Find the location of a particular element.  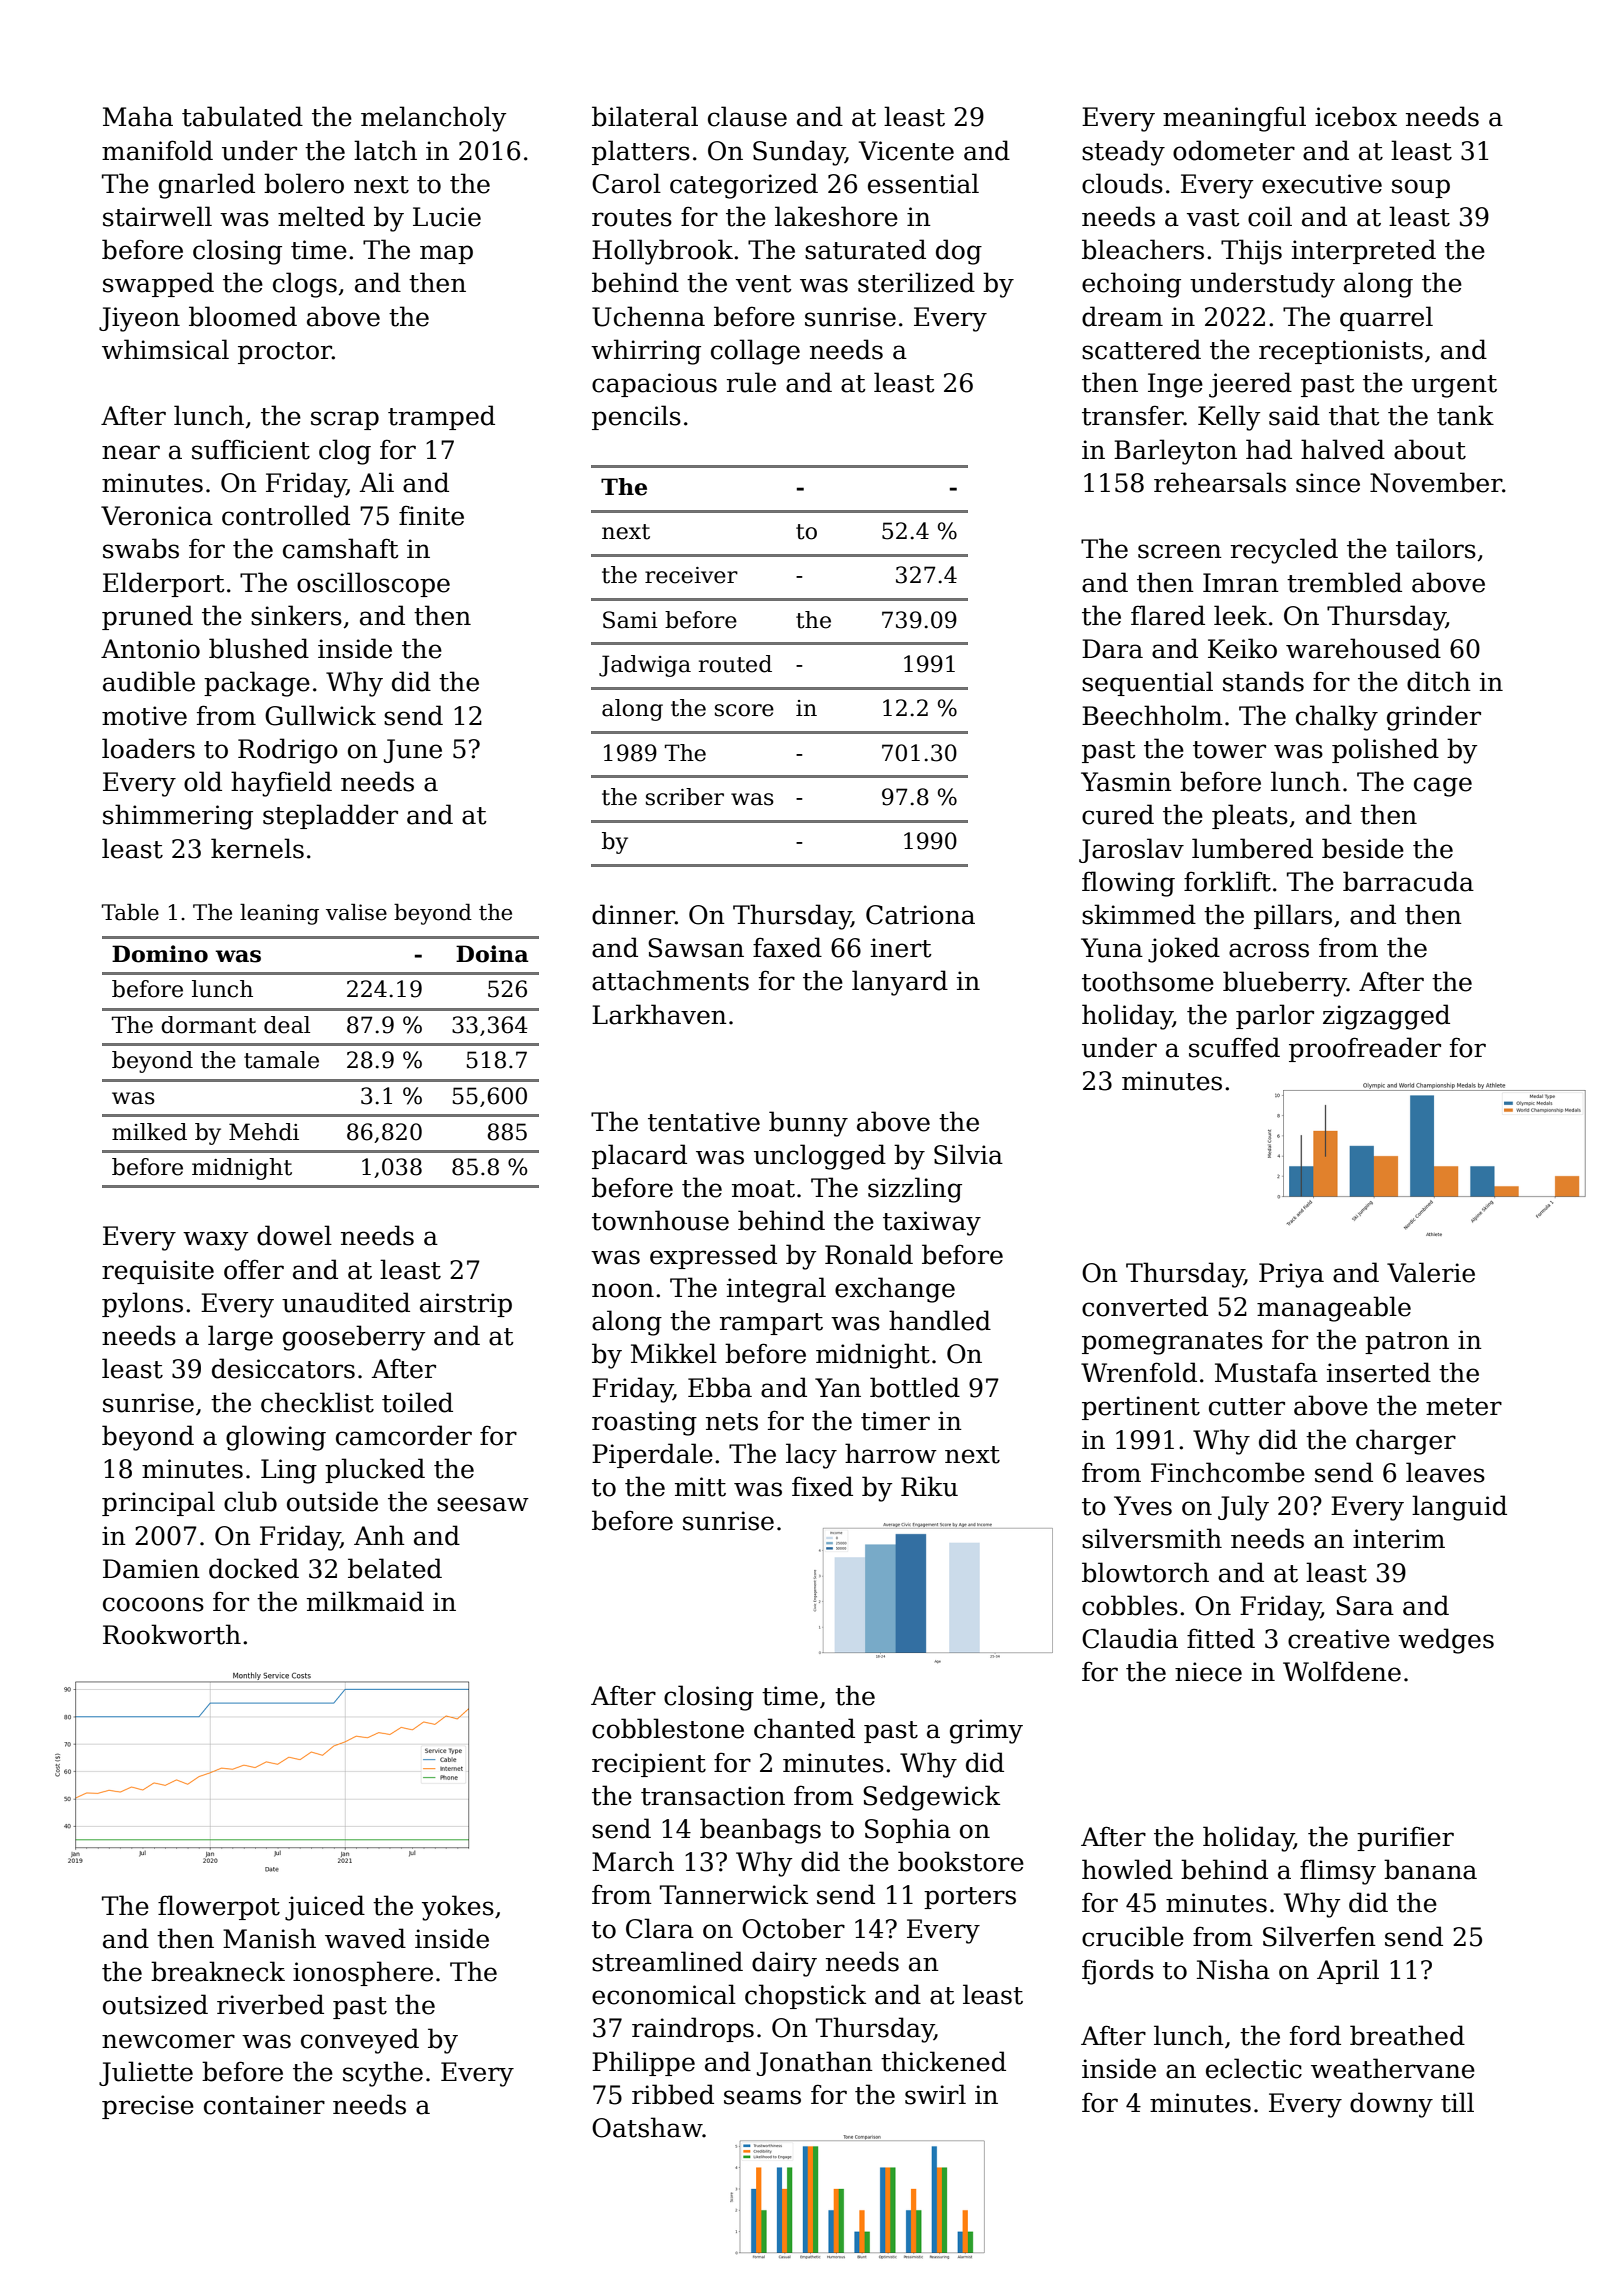

seams is located at coordinates (762, 2097).
